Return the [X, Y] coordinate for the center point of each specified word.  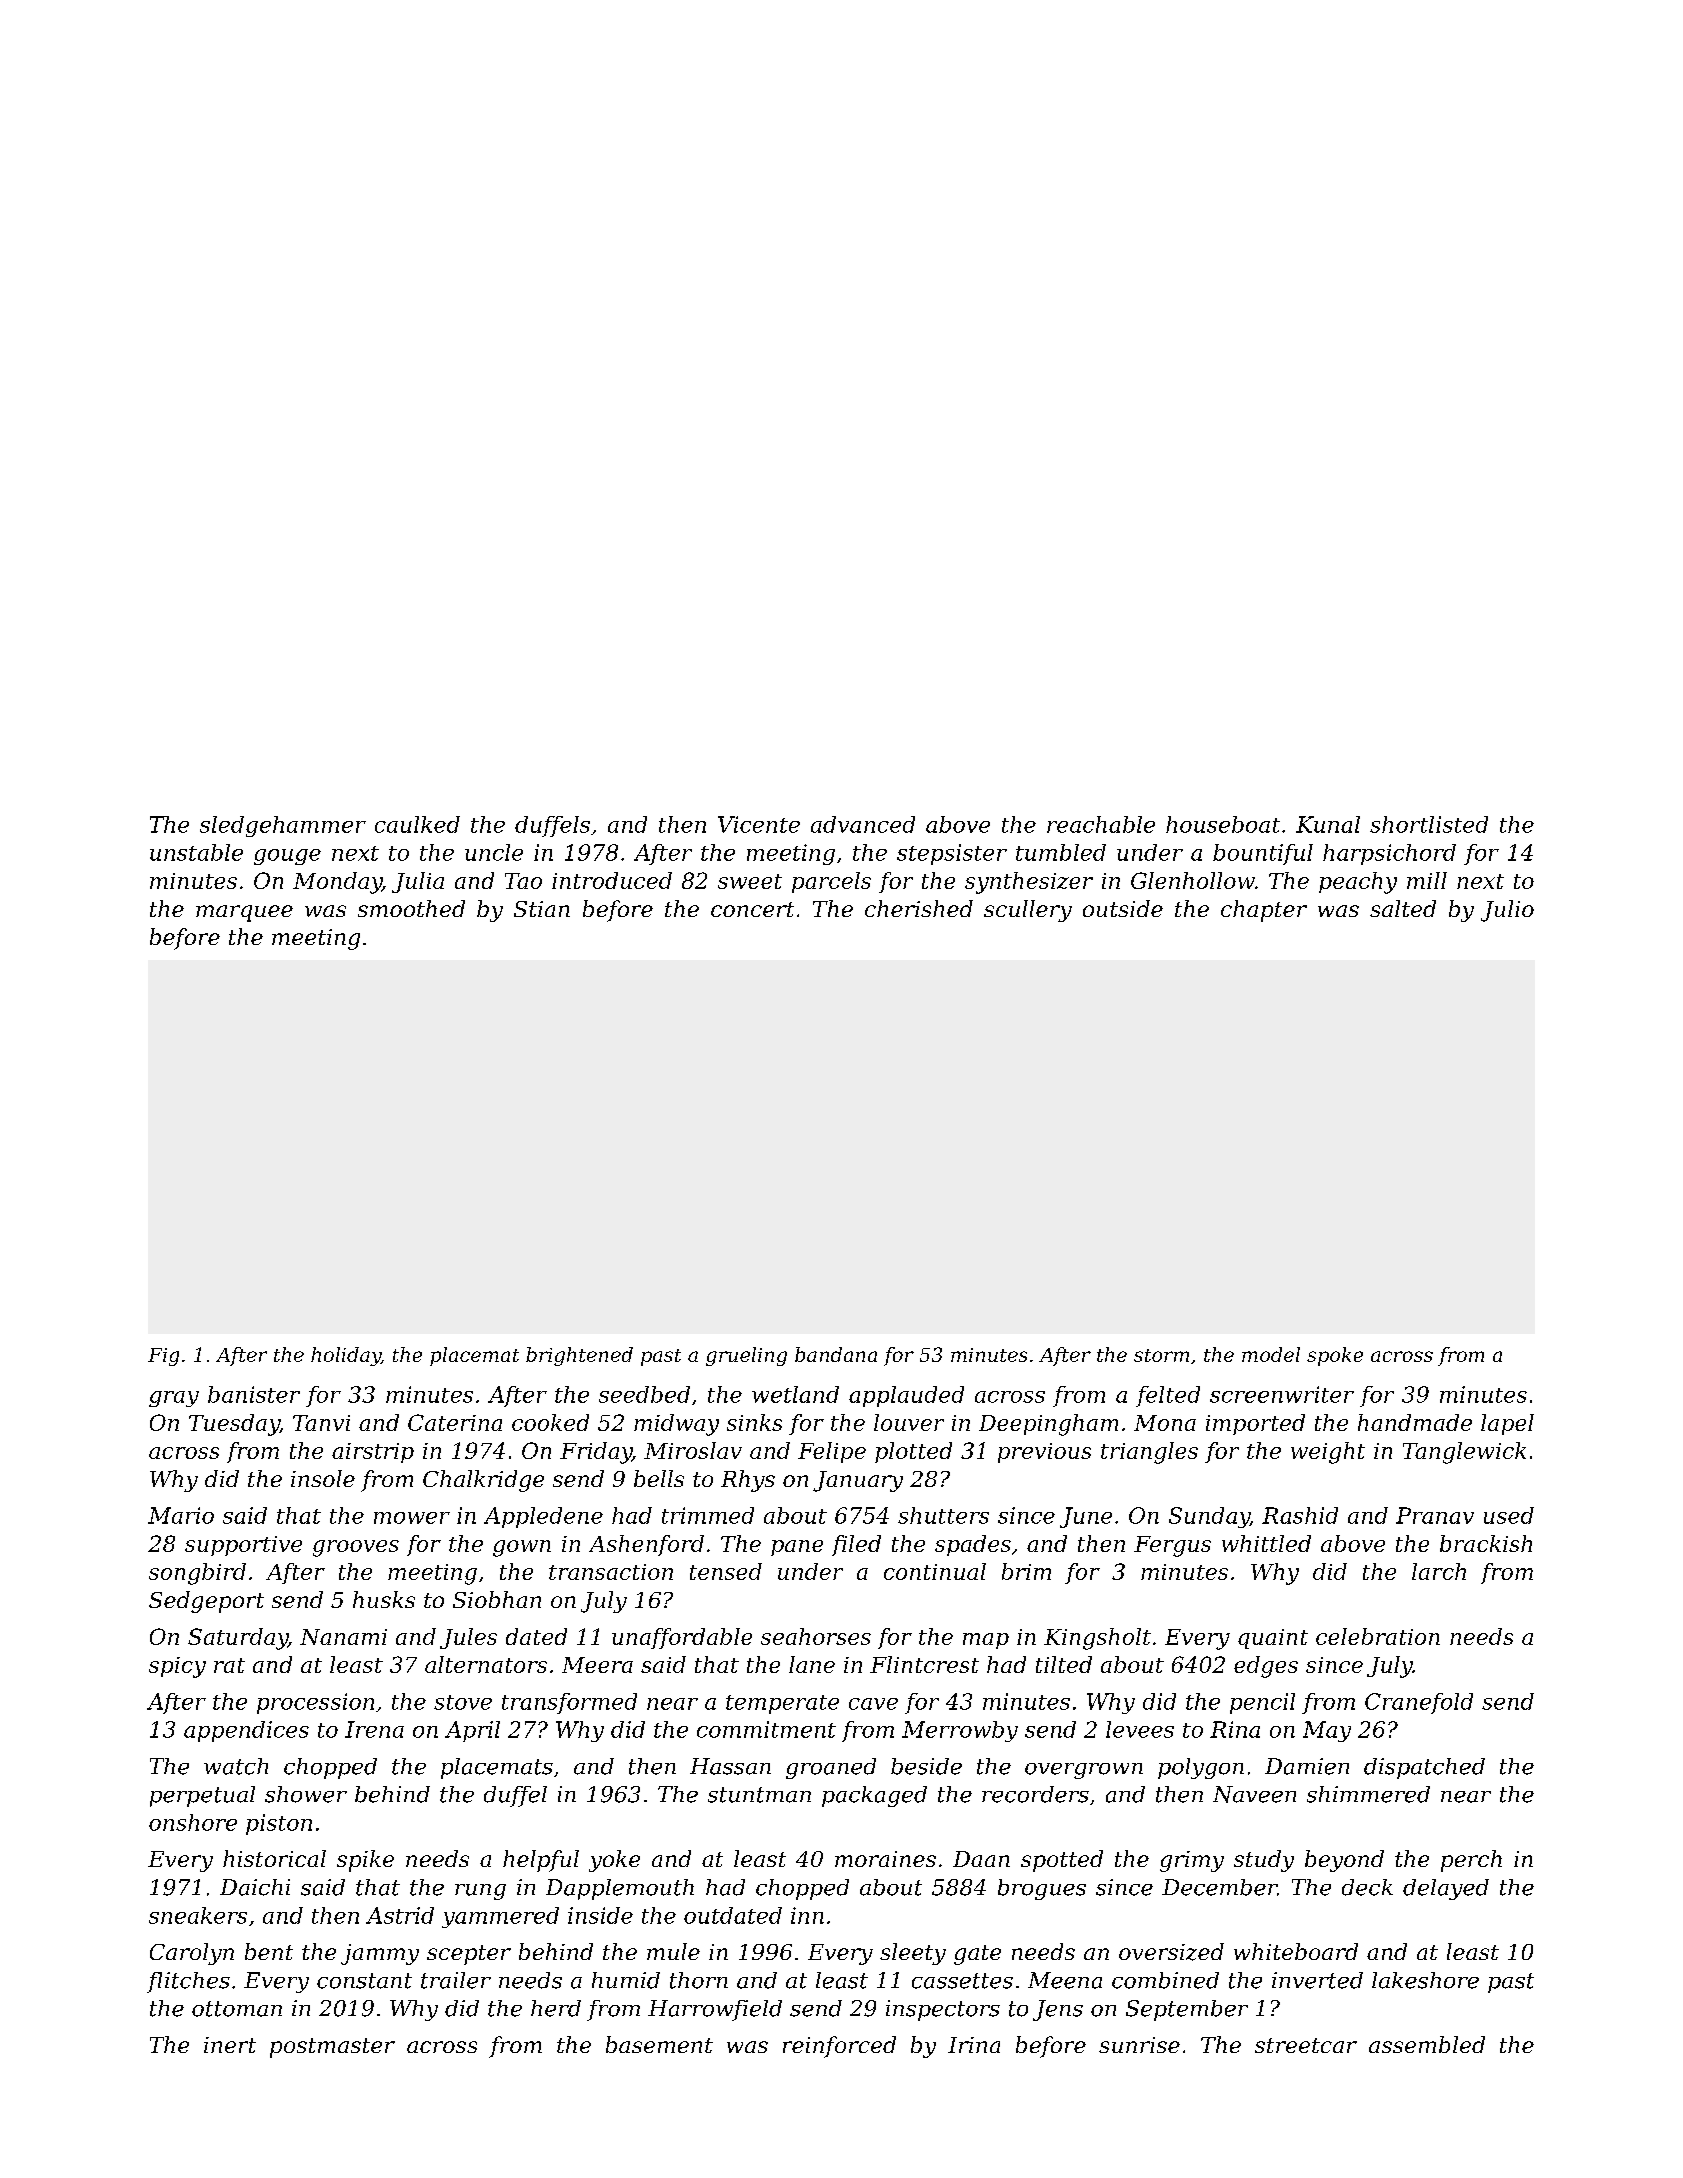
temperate [782, 1704]
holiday [346, 1356]
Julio [1507, 911]
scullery [1028, 911]
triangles [1149, 1453]
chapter [1264, 911]
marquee [244, 913]
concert [752, 909]
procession [315, 1703]
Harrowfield [715, 2010]
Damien [1307, 1766]
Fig [163, 1357]
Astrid [400, 1915]
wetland [795, 1394]
